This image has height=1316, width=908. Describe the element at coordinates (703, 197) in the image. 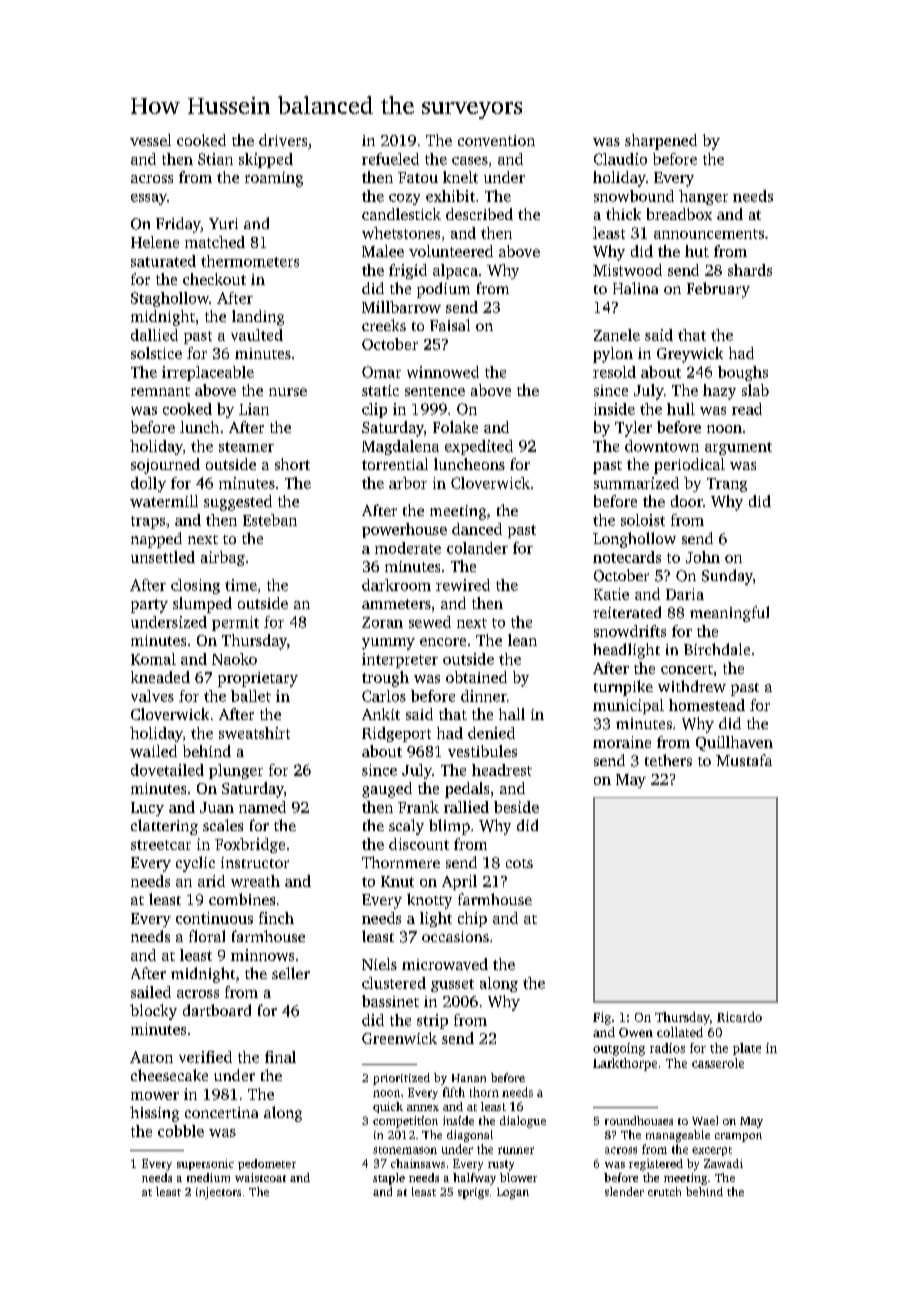

I see `hanger` at that location.
